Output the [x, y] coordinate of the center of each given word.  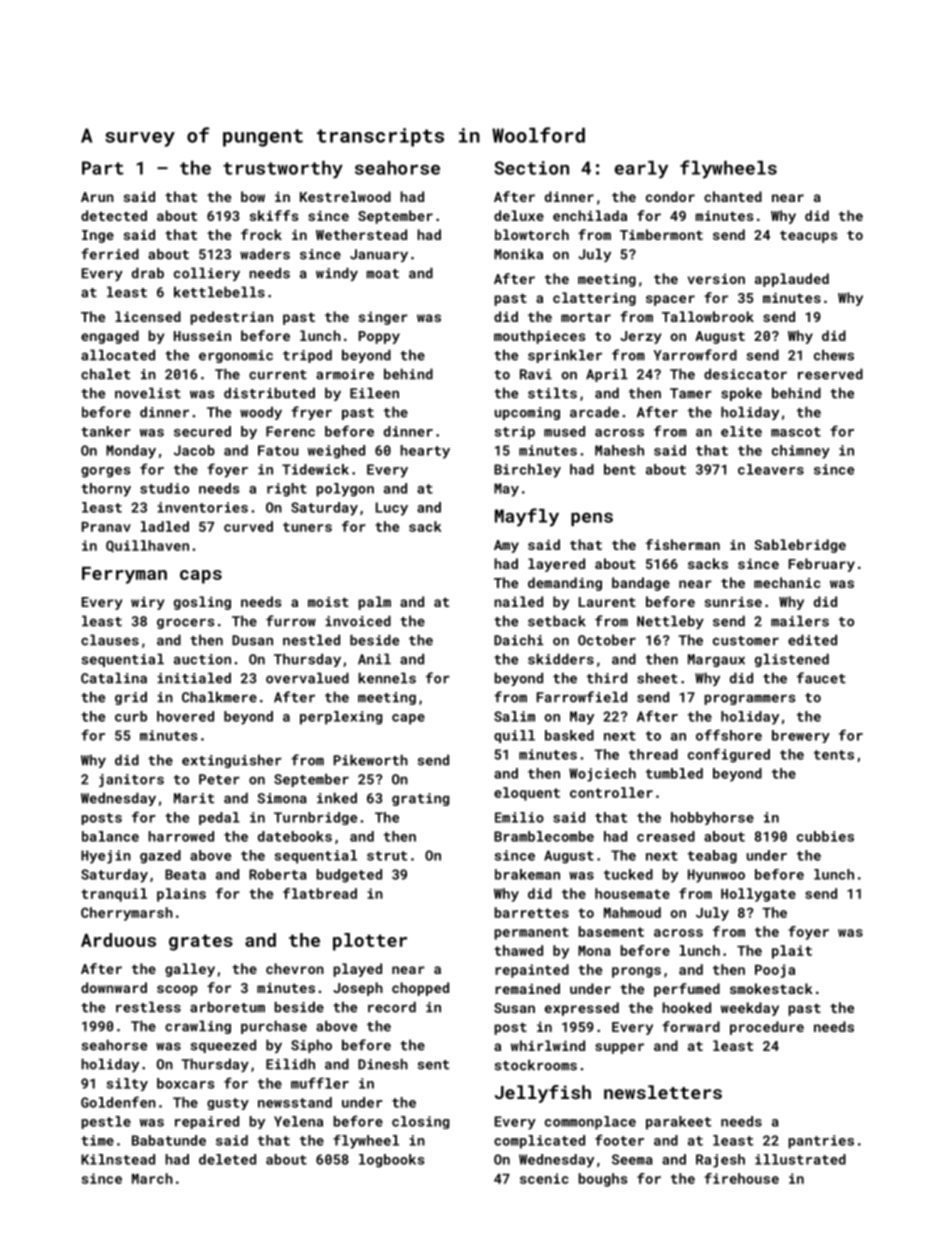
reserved [830, 374]
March [152, 1178]
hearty [425, 452]
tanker [106, 431]
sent [433, 1065]
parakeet [678, 1123]
